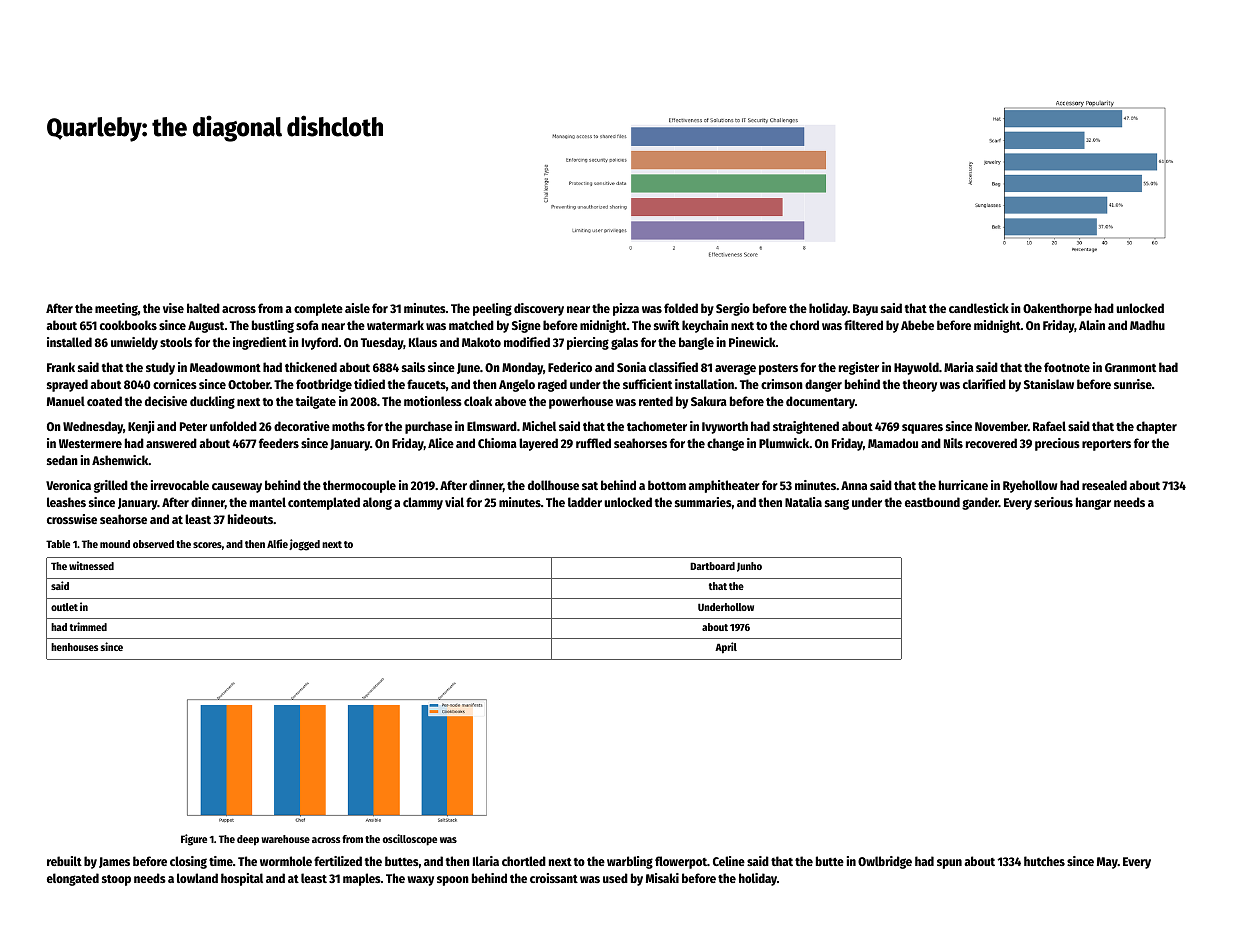  I want to click on flowerpot, so click(681, 862).
